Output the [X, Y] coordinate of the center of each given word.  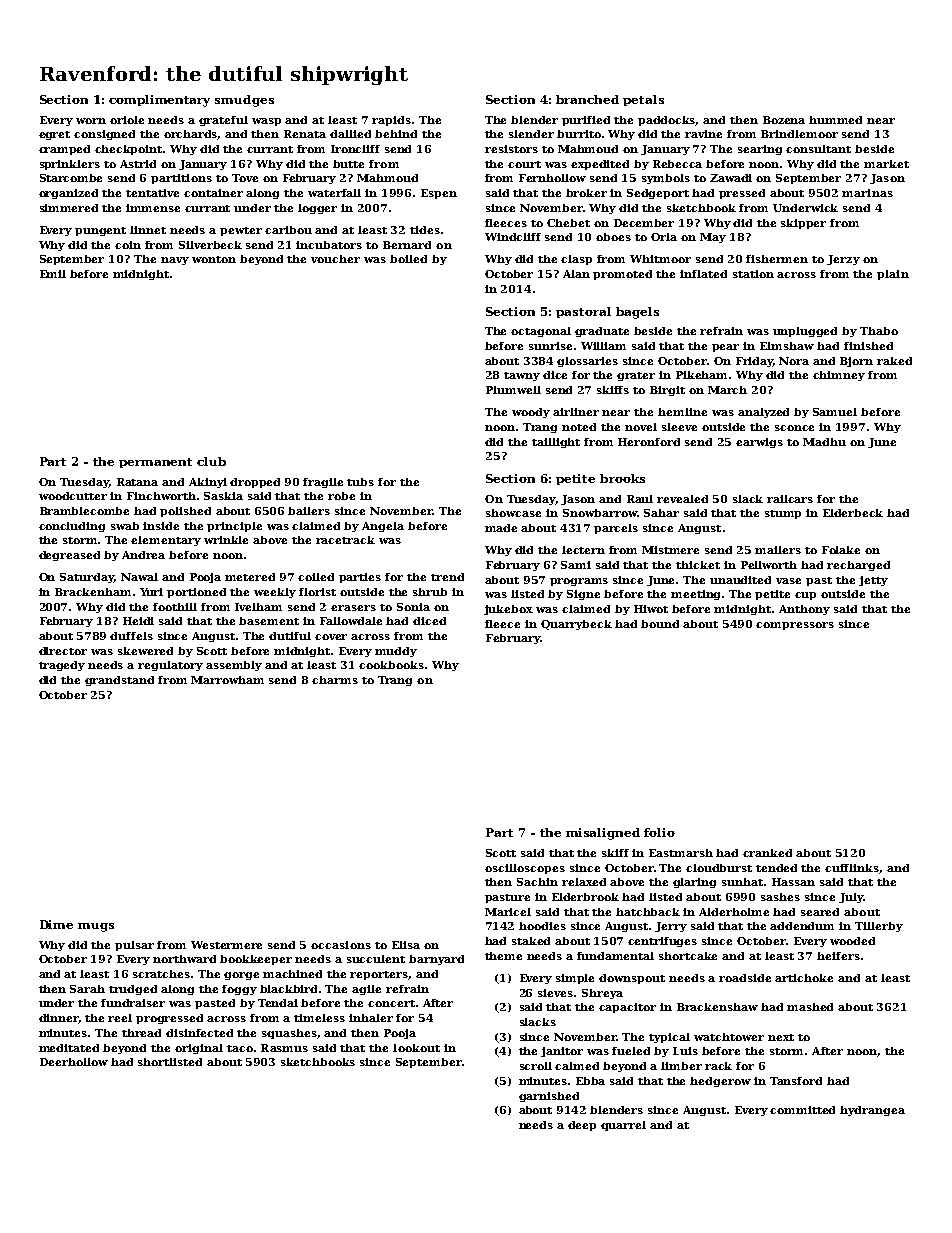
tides [425, 230]
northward [184, 959]
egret [54, 135]
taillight [556, 443]
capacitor [627, 1008]
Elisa [406, 945]
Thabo [879, 331]
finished [868, 346]
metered [250, 577]
